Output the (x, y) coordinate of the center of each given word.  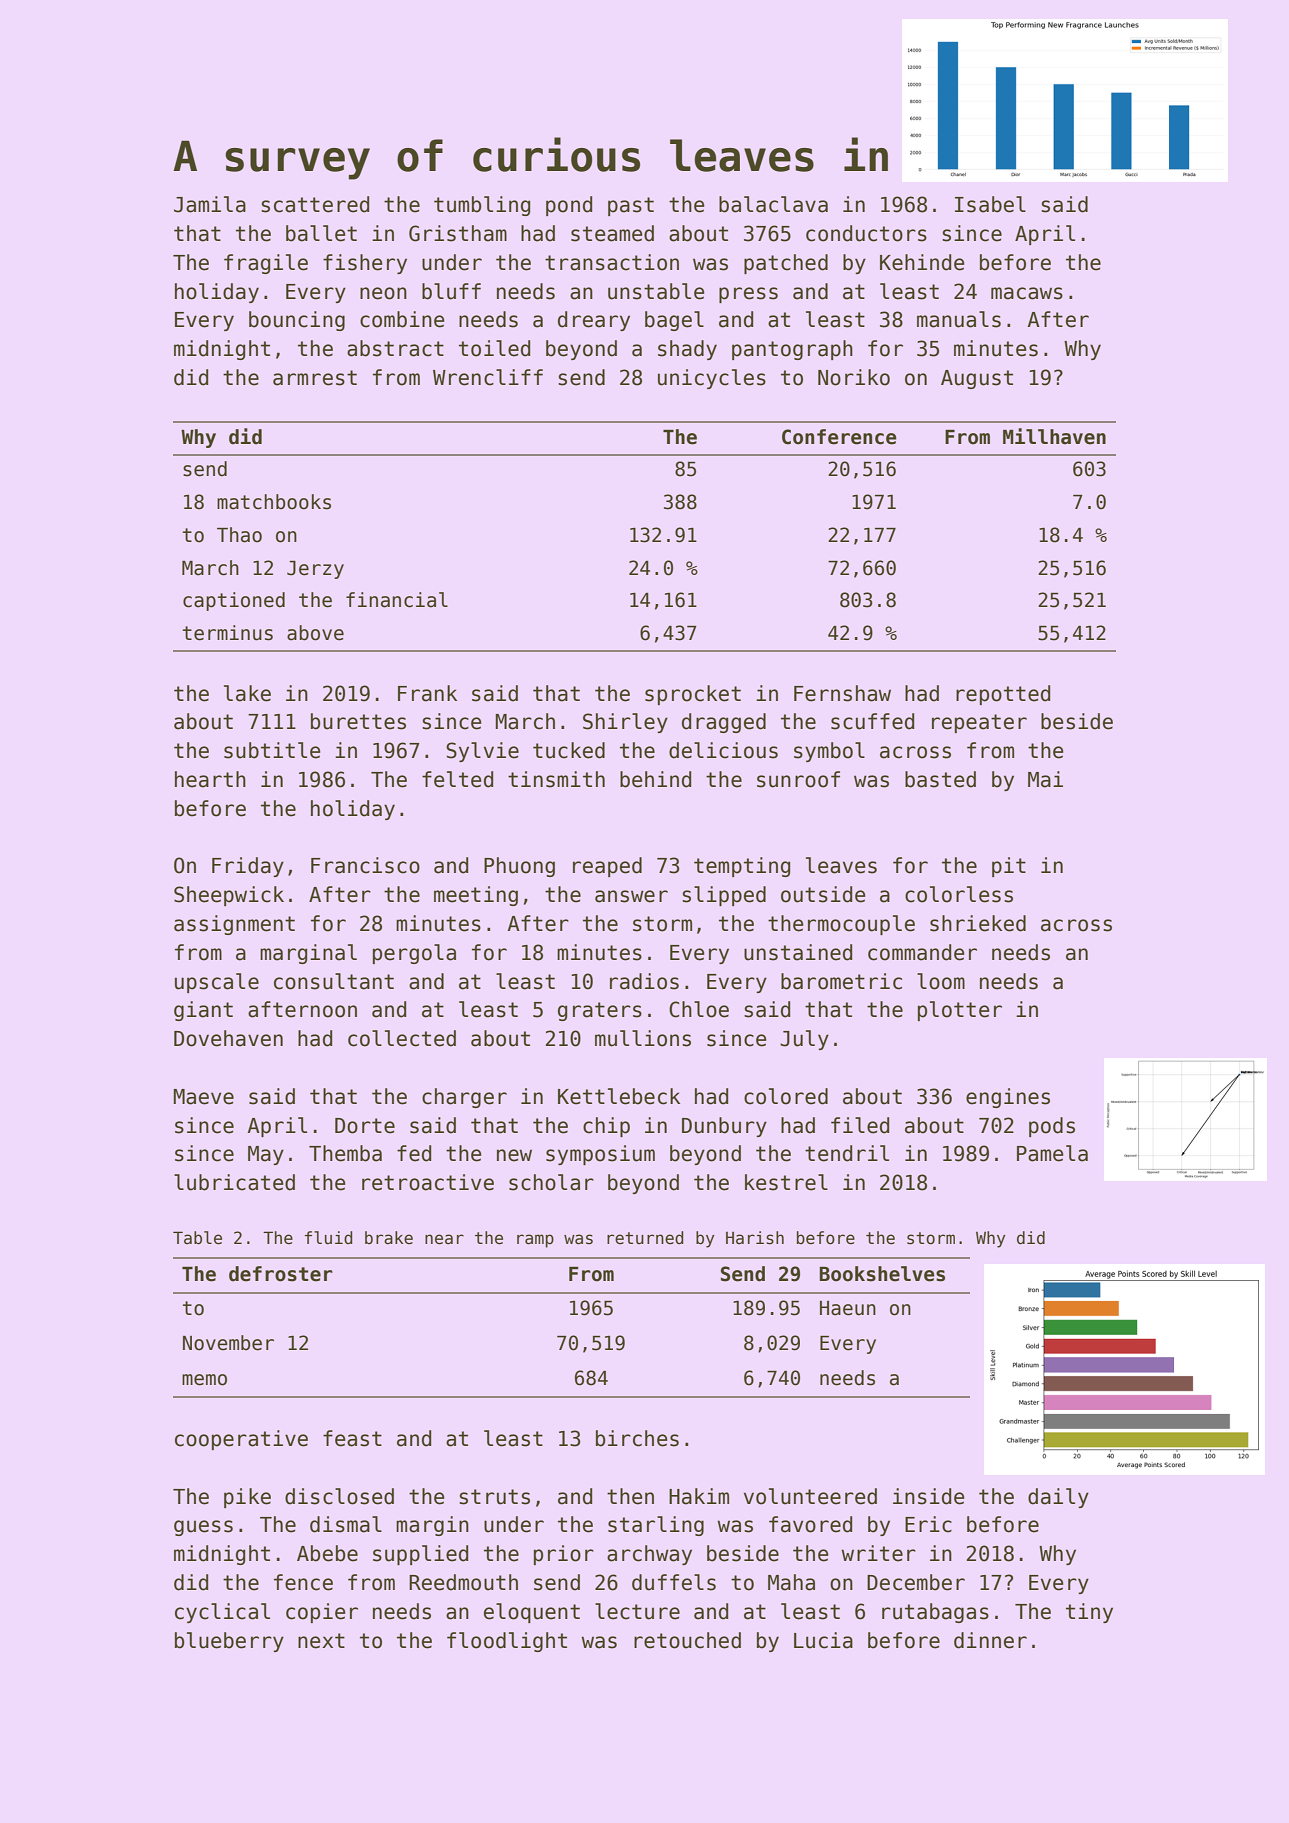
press (748, 295)
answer (631, 896)
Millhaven (1054, 436)
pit (1009, 867)
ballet (321, 233)
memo (204, 1380)
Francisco (365, 865)
